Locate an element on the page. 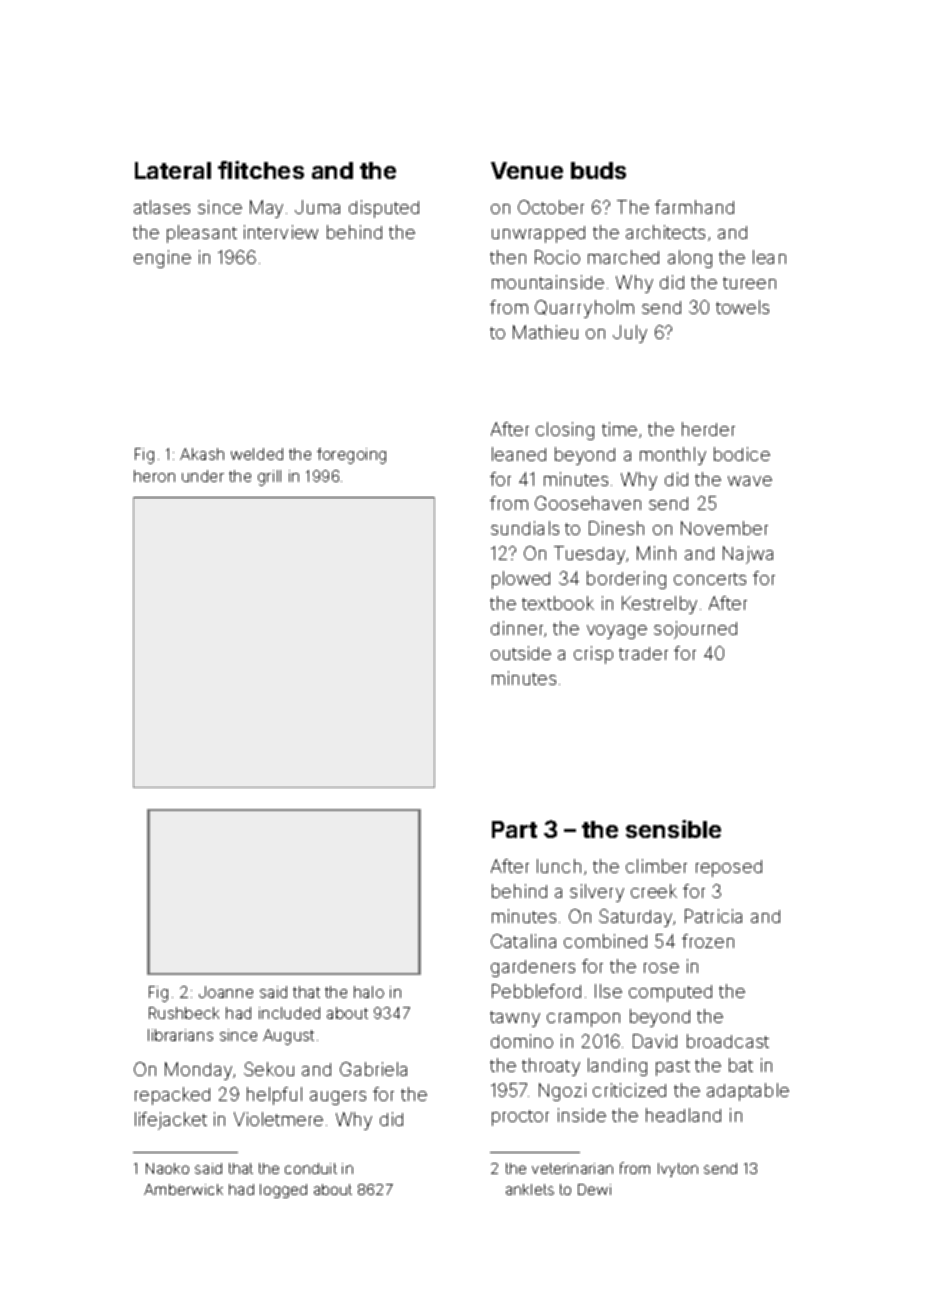 This page has width=925, height=1312. November is located at coordinates (724, 528).
